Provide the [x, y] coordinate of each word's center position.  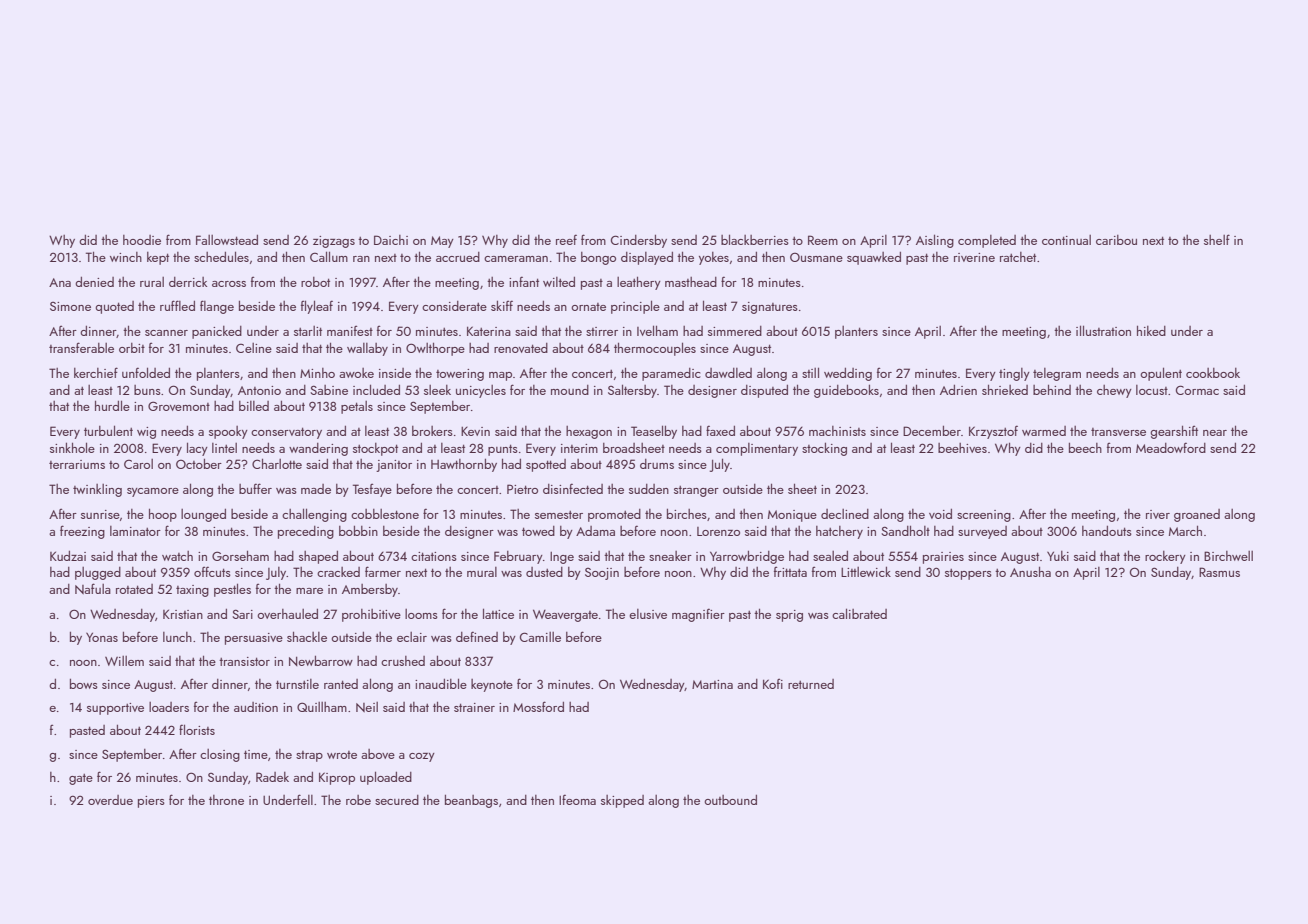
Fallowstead [227, 240]
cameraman [516, 259]
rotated [134, 589]
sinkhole [72, 447]
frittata [790, 571]
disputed [764, 391]
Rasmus [1219, 572]
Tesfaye [372, 490]
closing [220, 755]
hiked [1151, 331]
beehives [962, 448]
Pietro [522, 489]
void [940, 514]
